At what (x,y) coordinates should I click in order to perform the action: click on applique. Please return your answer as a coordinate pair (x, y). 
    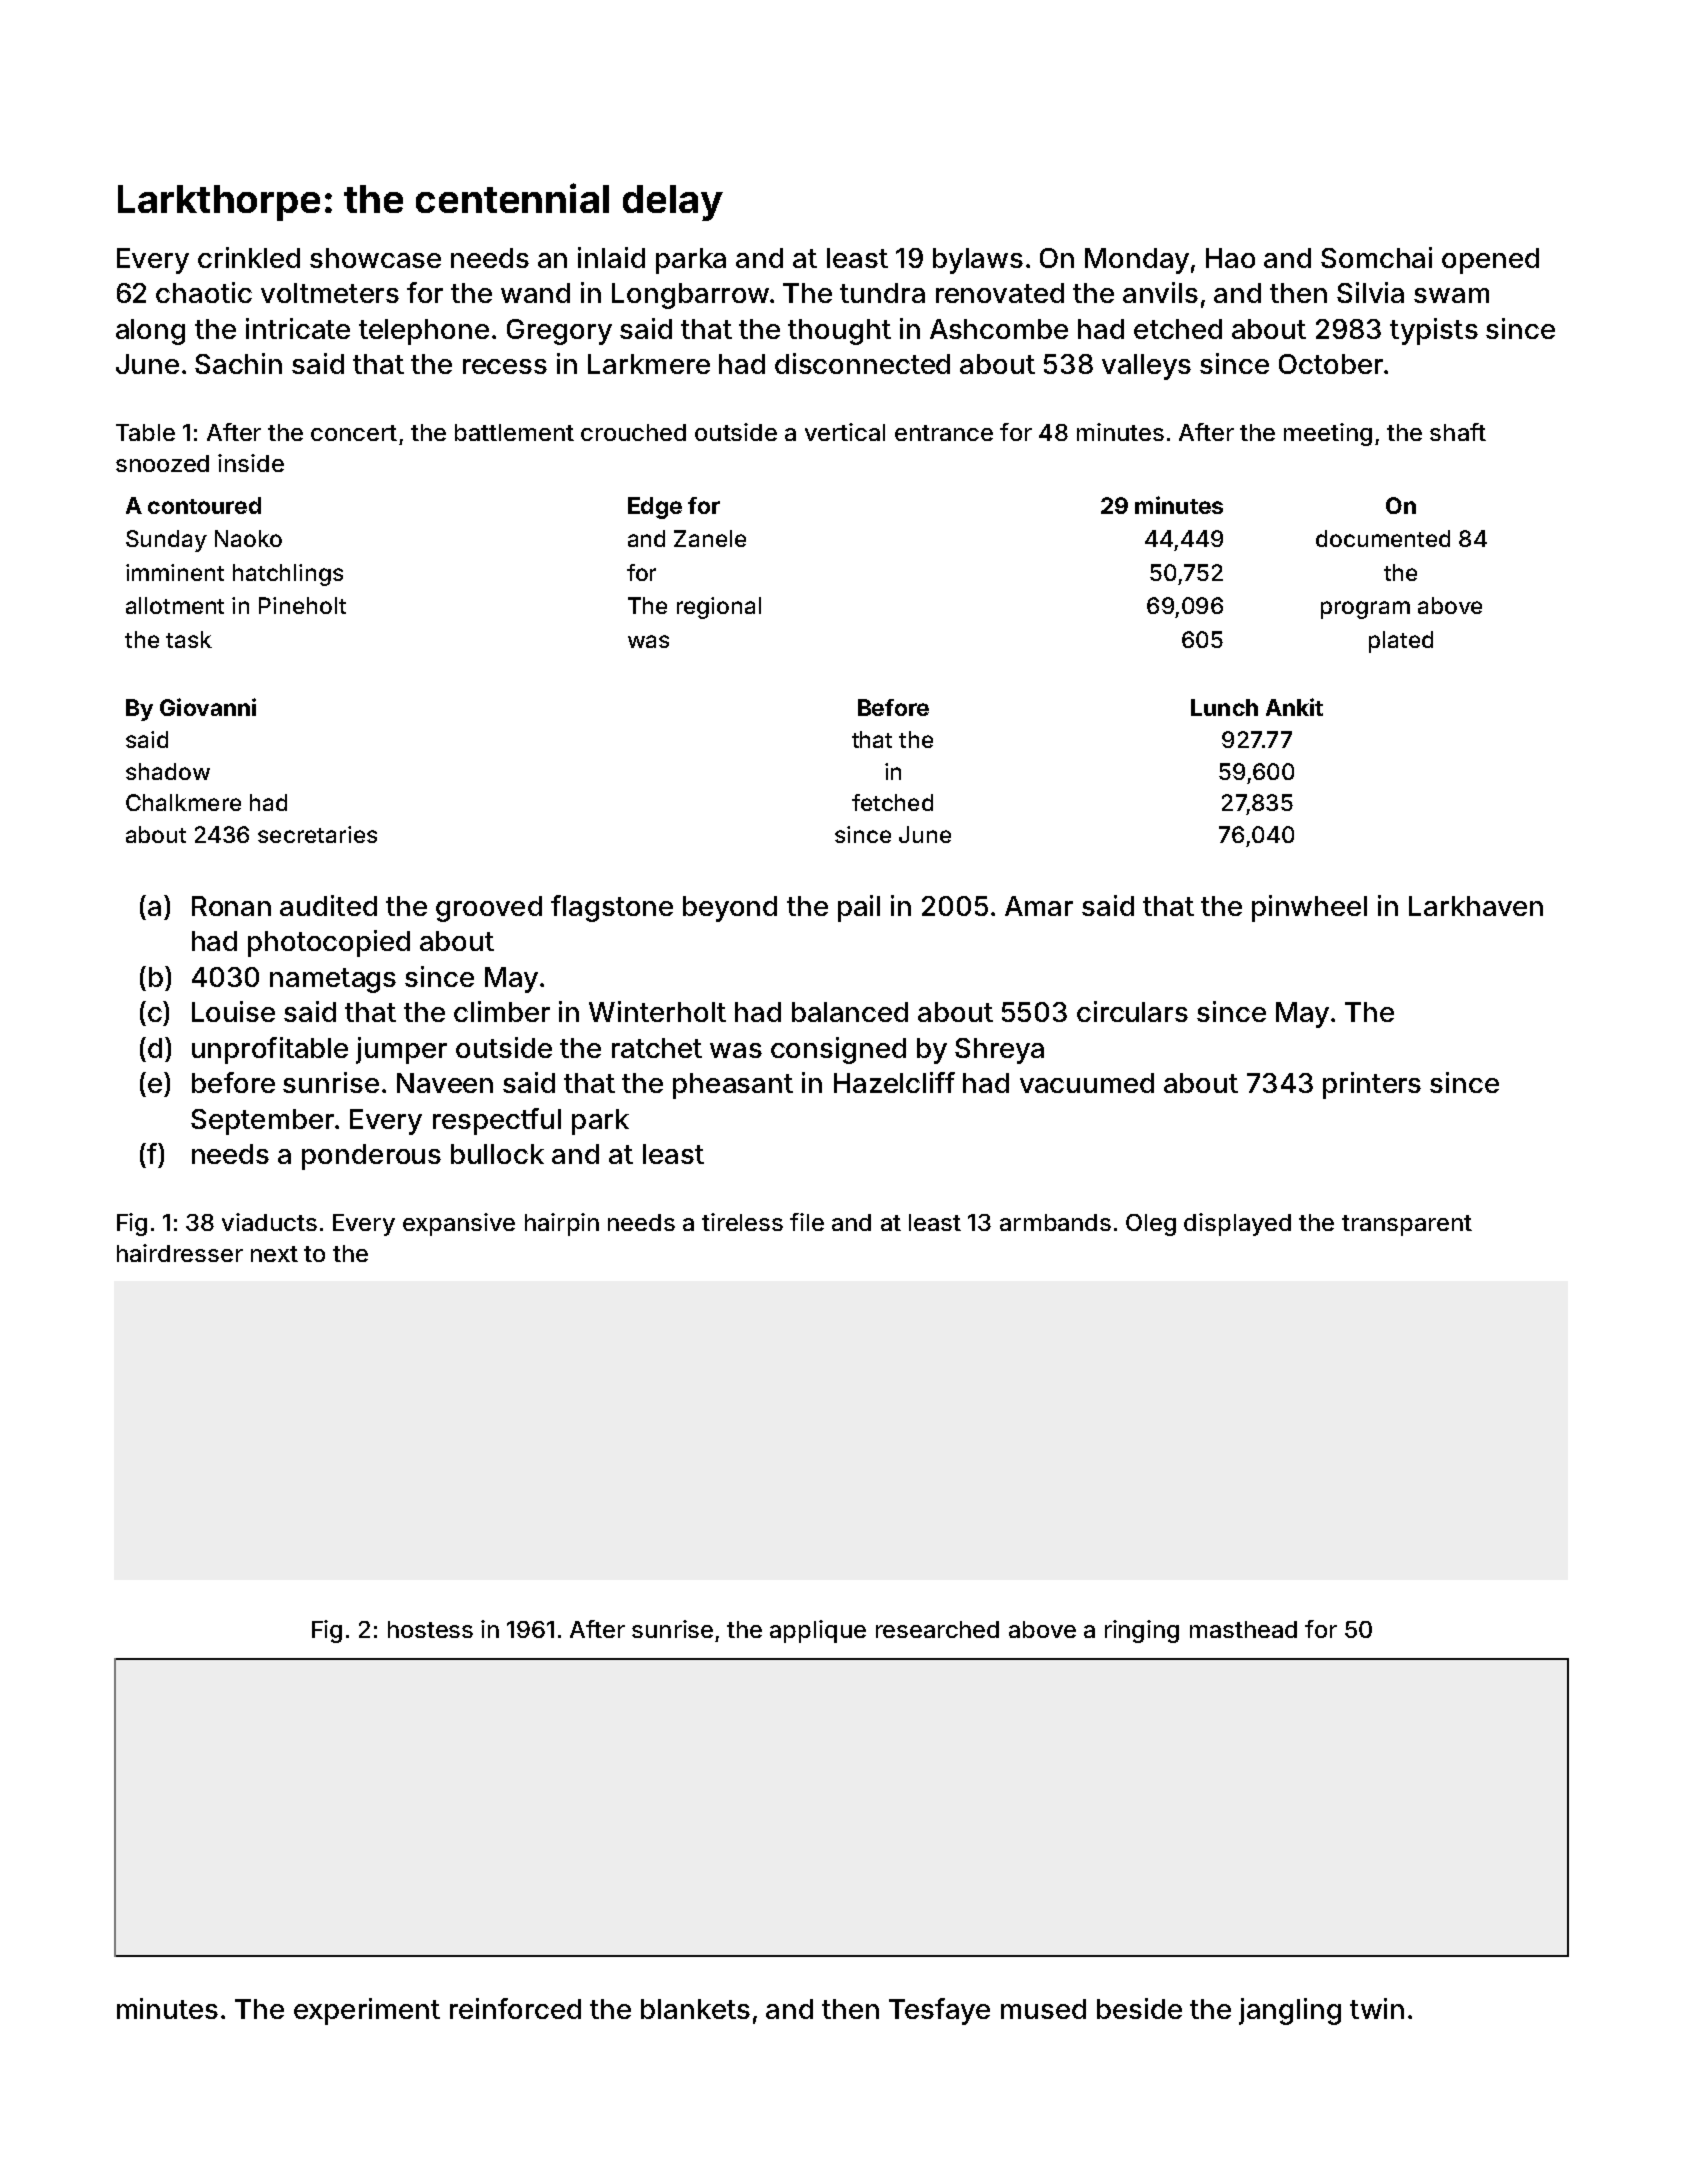
    Looking at the image, I should click on (818, 1631).
